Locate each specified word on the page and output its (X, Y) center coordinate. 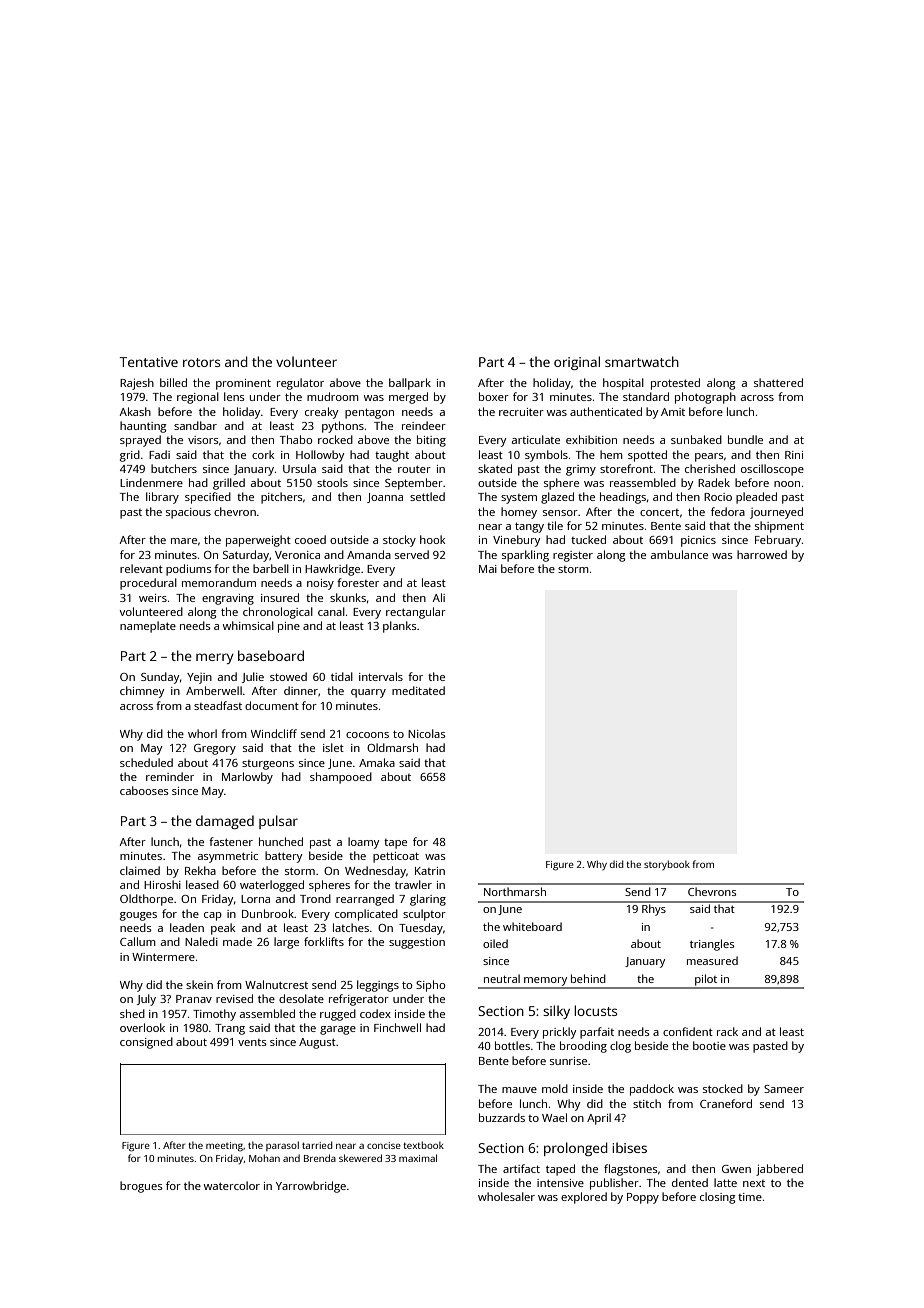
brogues (141, 1187)
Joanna (385, 498)
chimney (142, 692)
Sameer (784, 1089)
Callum (138, 941)
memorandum (219, 582)
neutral (502, 978)
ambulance (679, 554)
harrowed (762, 554)
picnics (698, 541)
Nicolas (427, 733)
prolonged (576, 1149)
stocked (723, 1088)
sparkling (525, 556)
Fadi (159, 454)
